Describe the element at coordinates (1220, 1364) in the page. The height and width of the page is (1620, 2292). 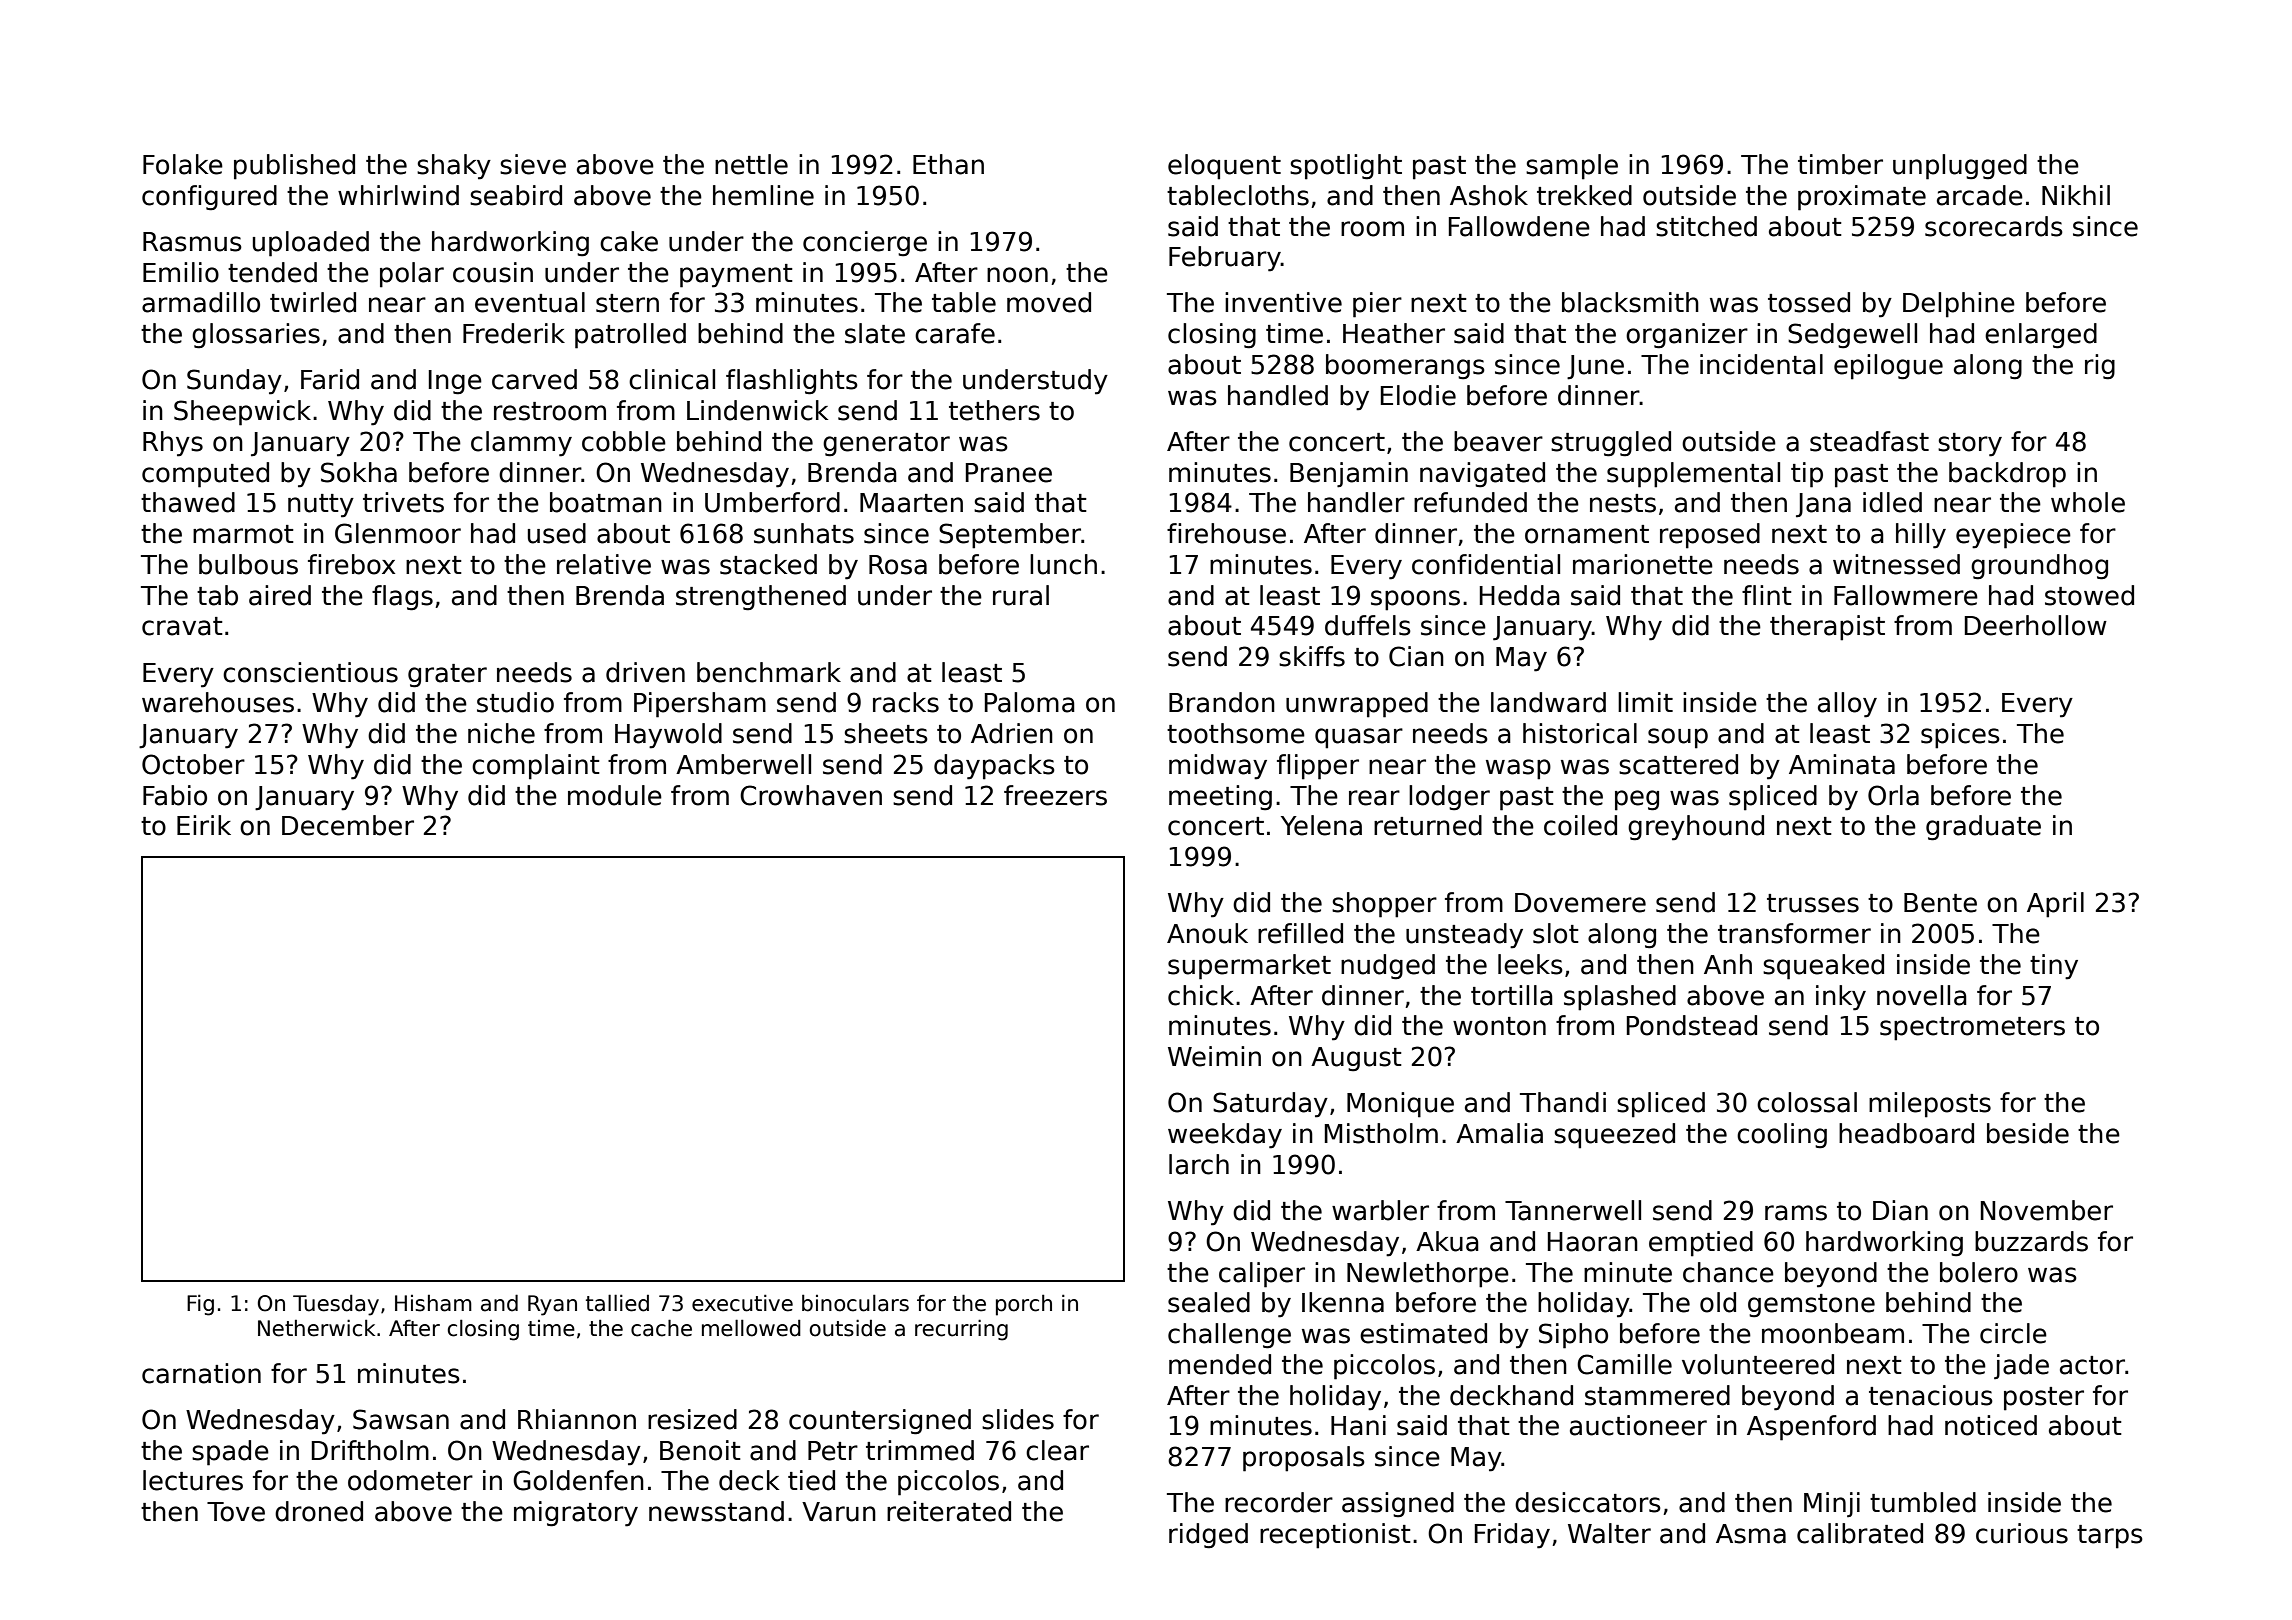
I see `mended` at that location.
